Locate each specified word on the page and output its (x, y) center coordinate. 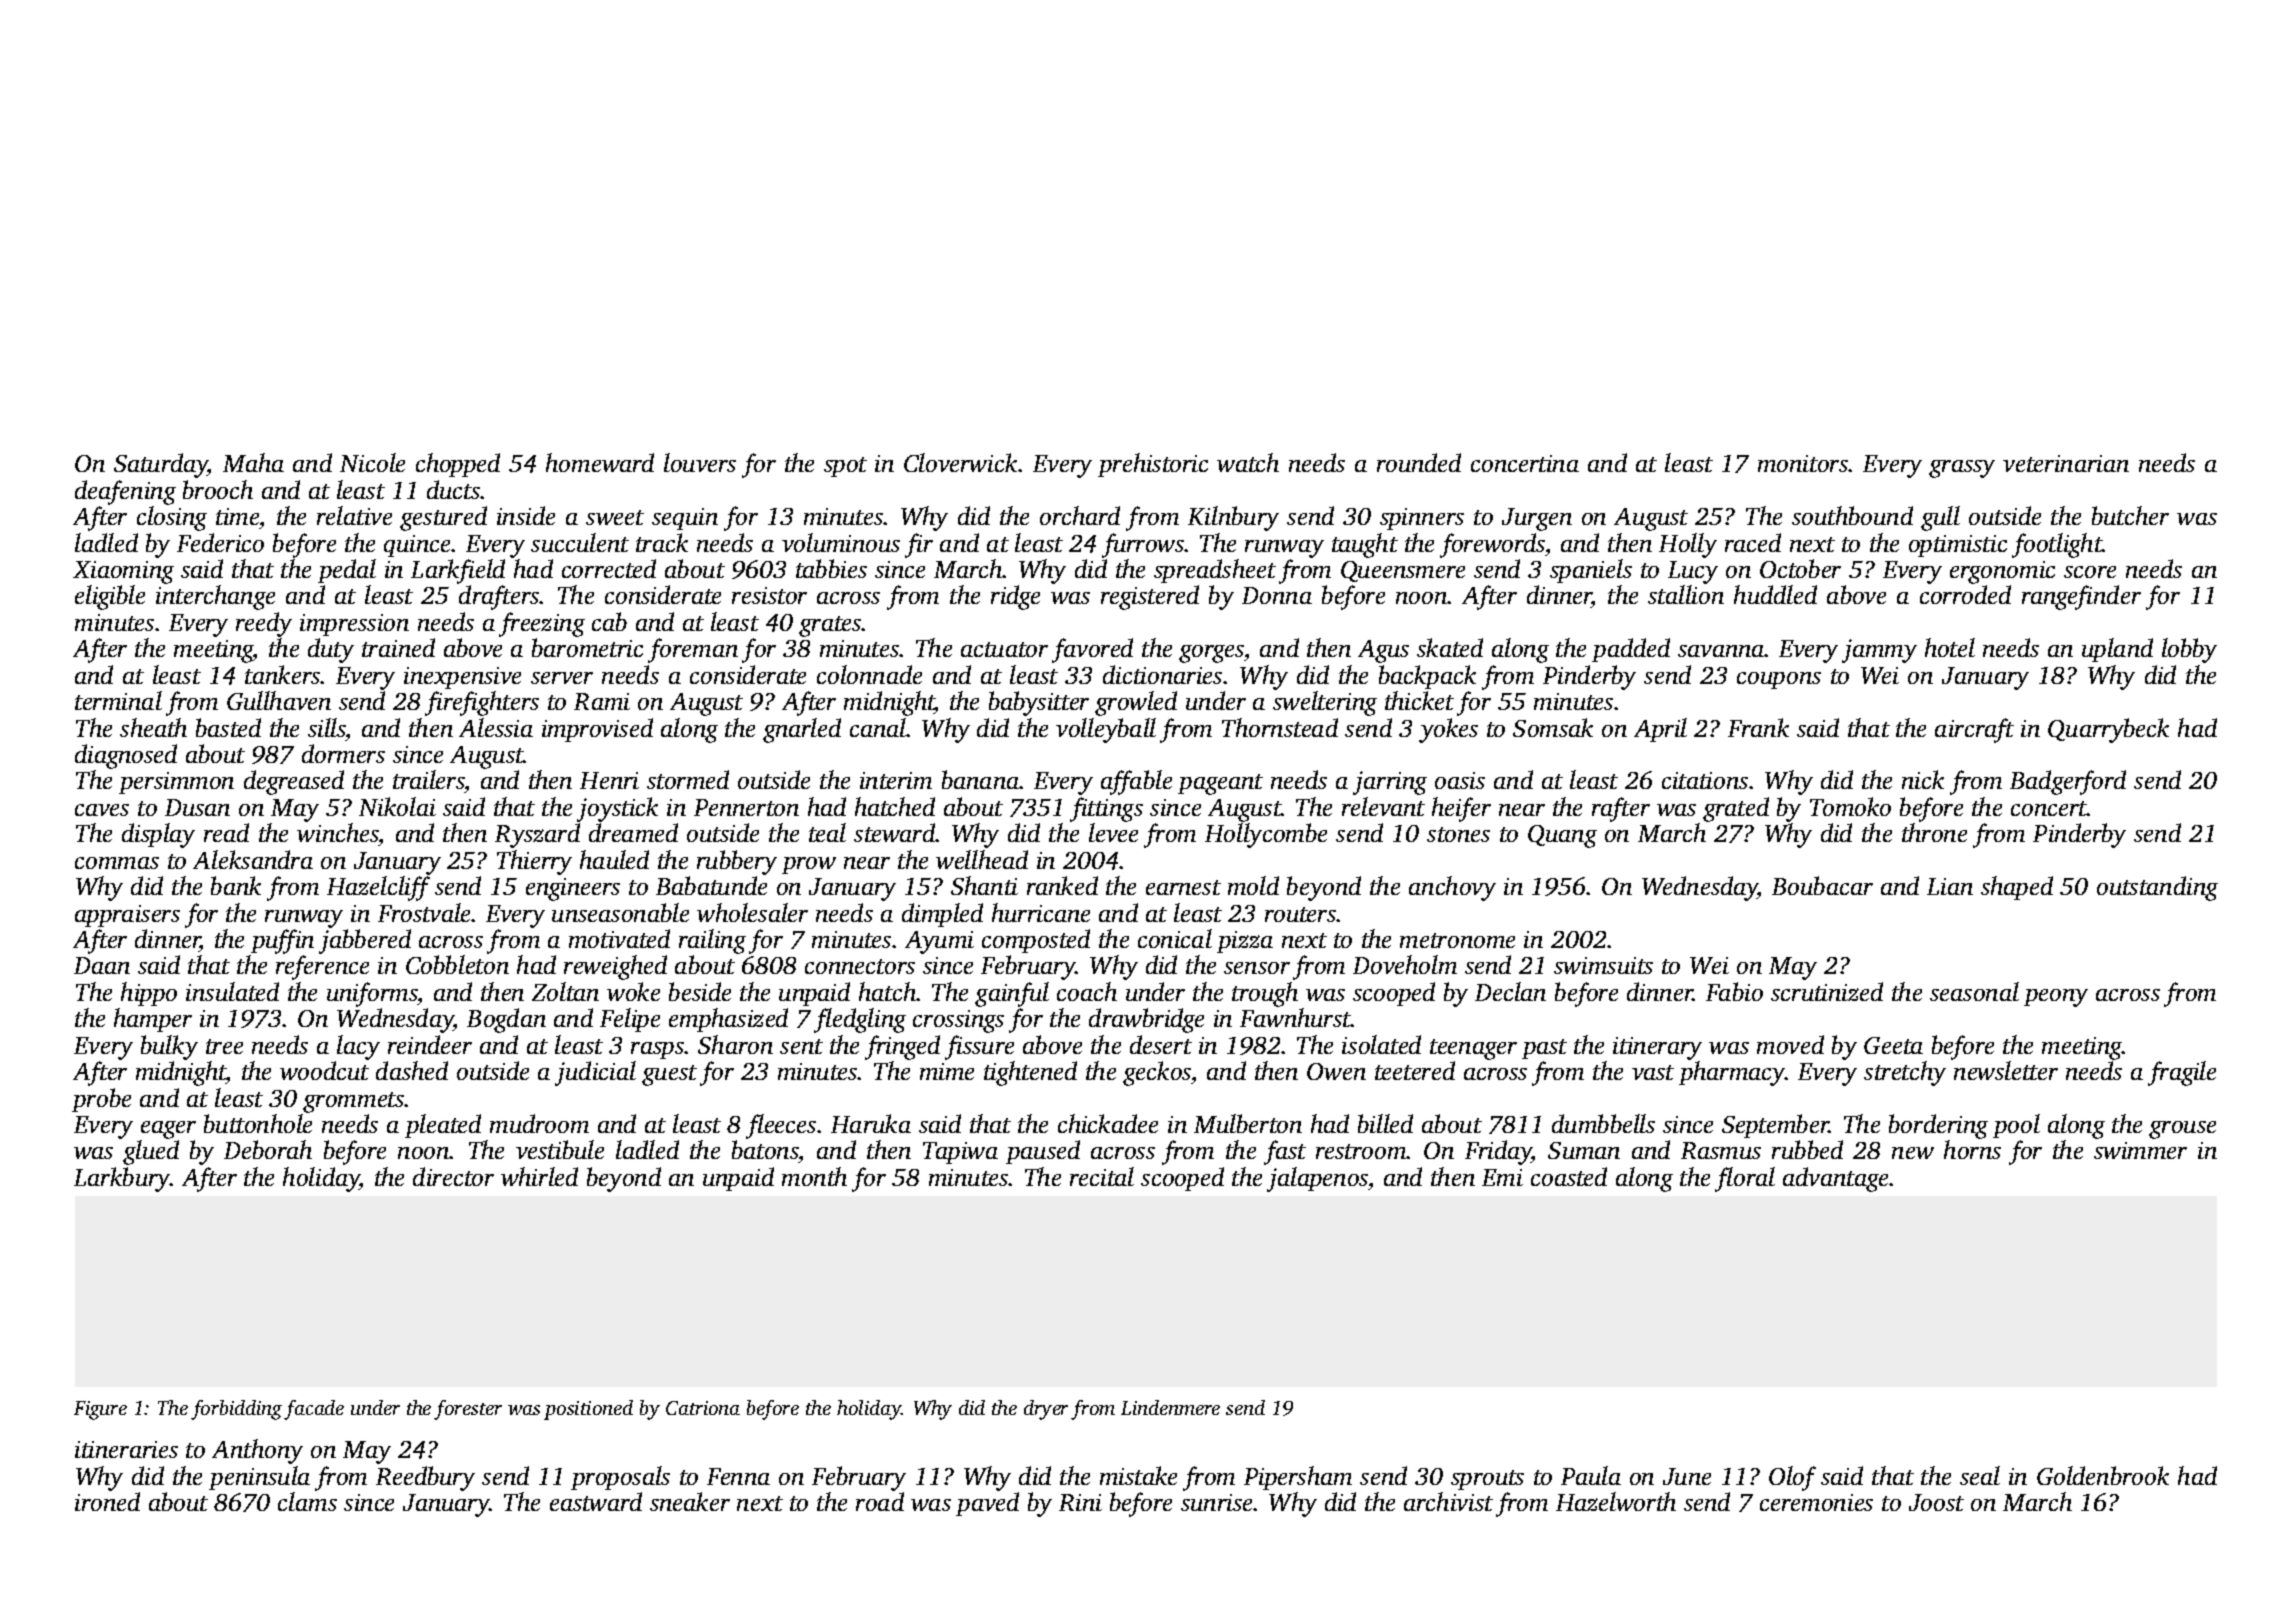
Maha (253, 462)
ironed (107, 1501)
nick (1923, 779)
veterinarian (2066, 463)
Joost (1936, 1502)
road (880, 1501)
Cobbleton (457, 964)
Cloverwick (960, 462)
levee (1113, 832)
